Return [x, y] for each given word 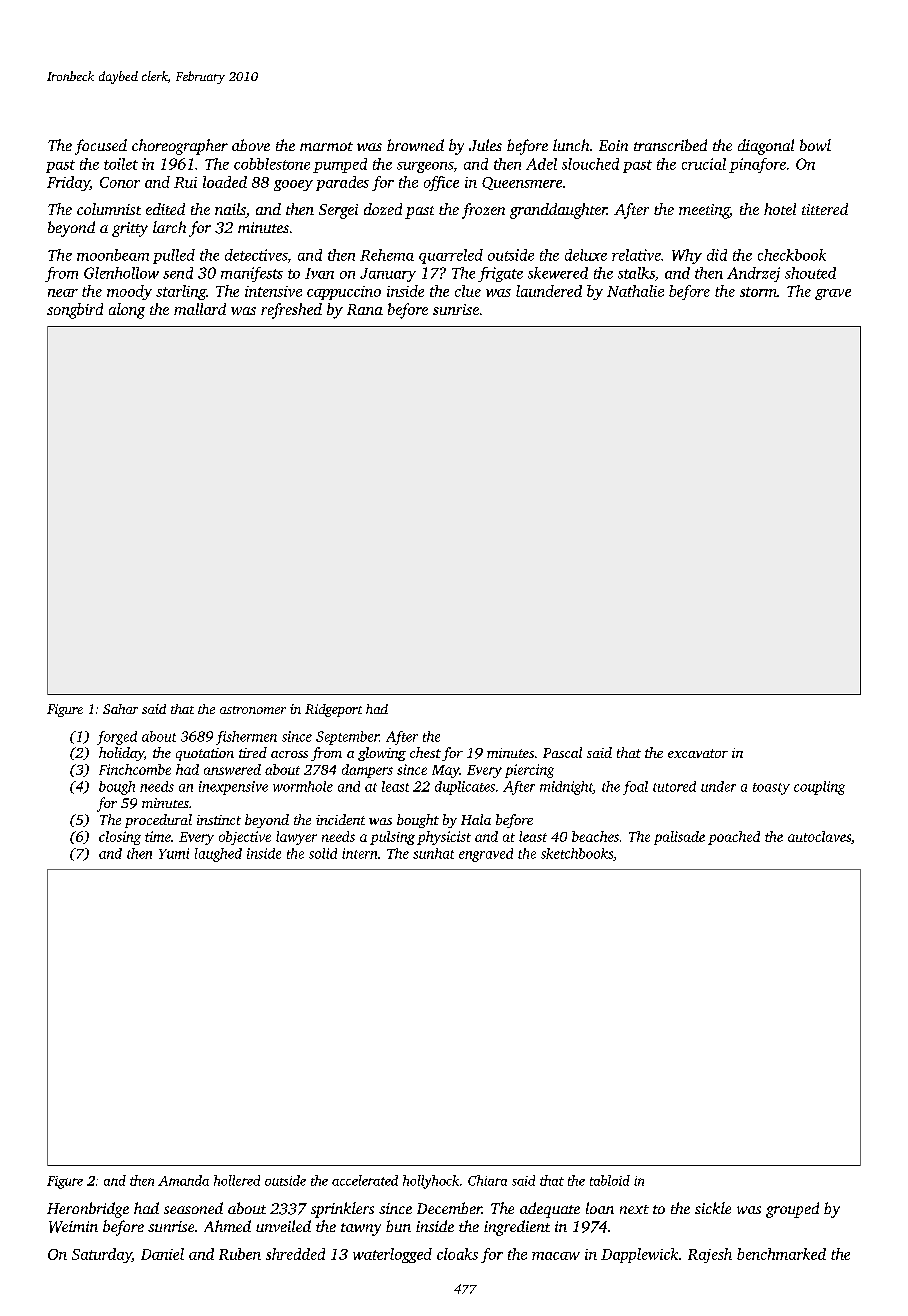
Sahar [120, 709]
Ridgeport [333, 710]
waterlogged [392, 1255]
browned [415, 145]
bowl [815, 145]
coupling [819, 788]
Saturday [102, 1255]
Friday [68, 183]
